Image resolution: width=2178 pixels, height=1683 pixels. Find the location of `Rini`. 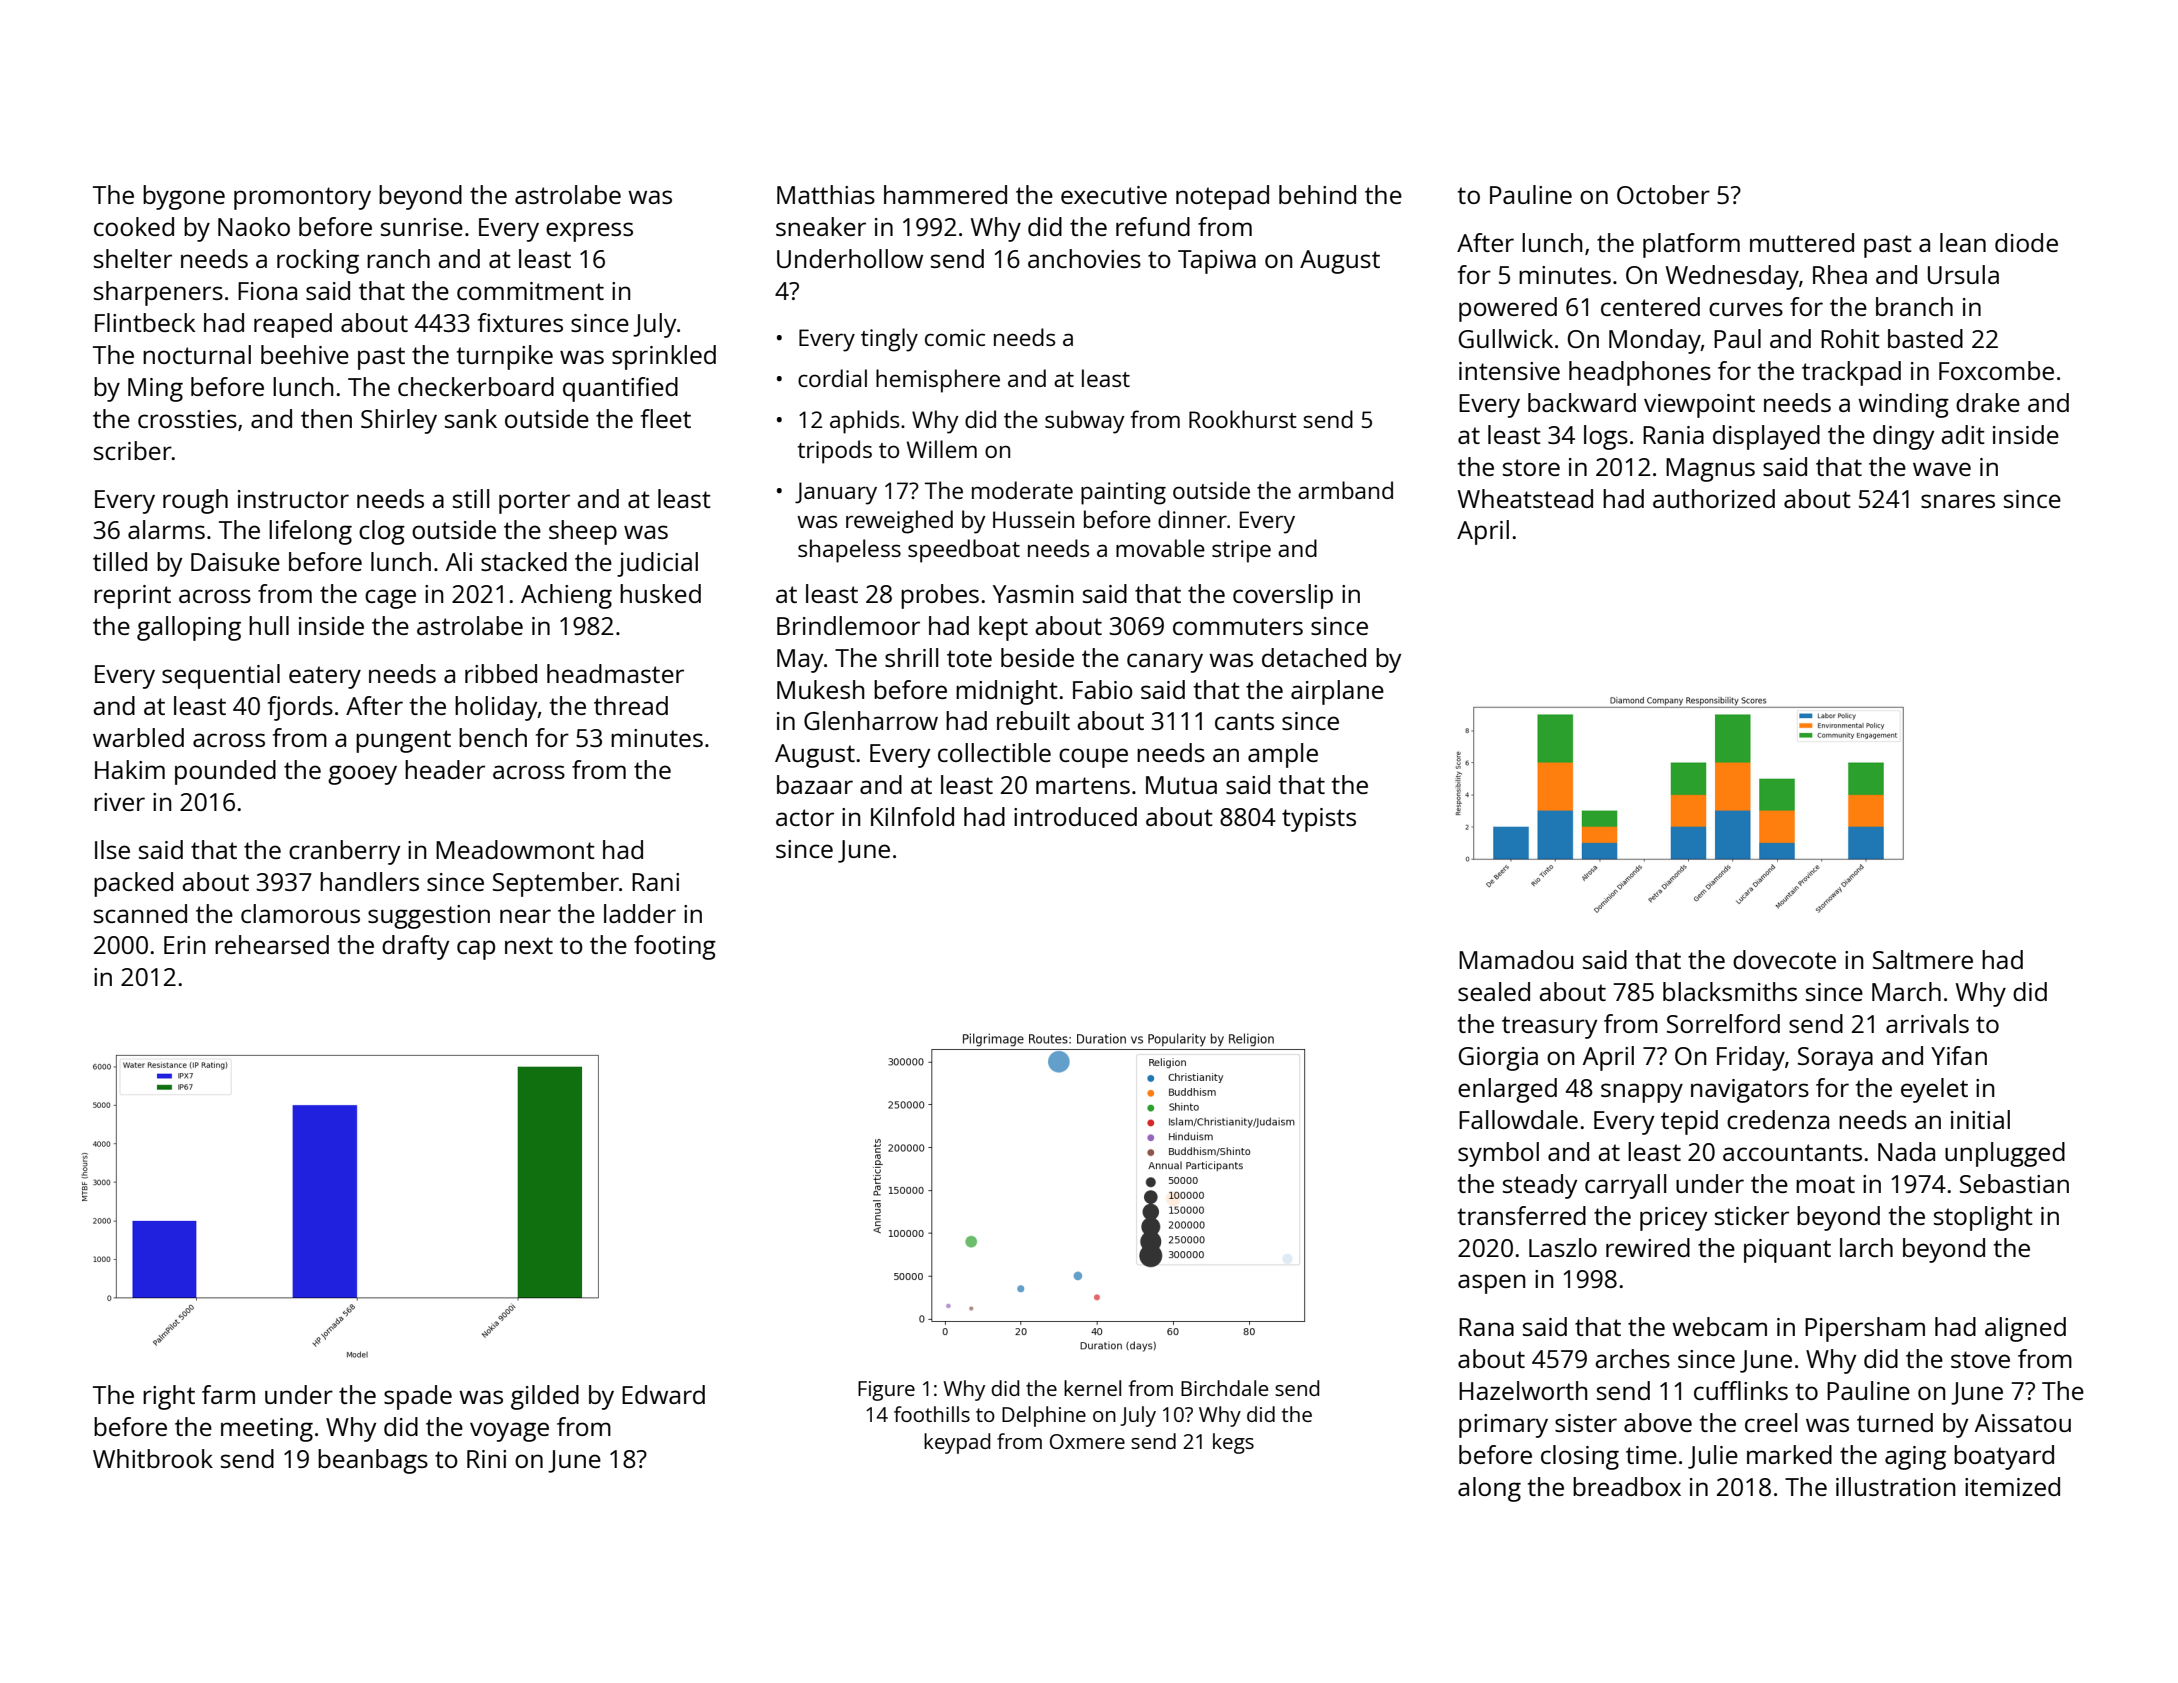

Rini is located at coordinates (486, 1459).
